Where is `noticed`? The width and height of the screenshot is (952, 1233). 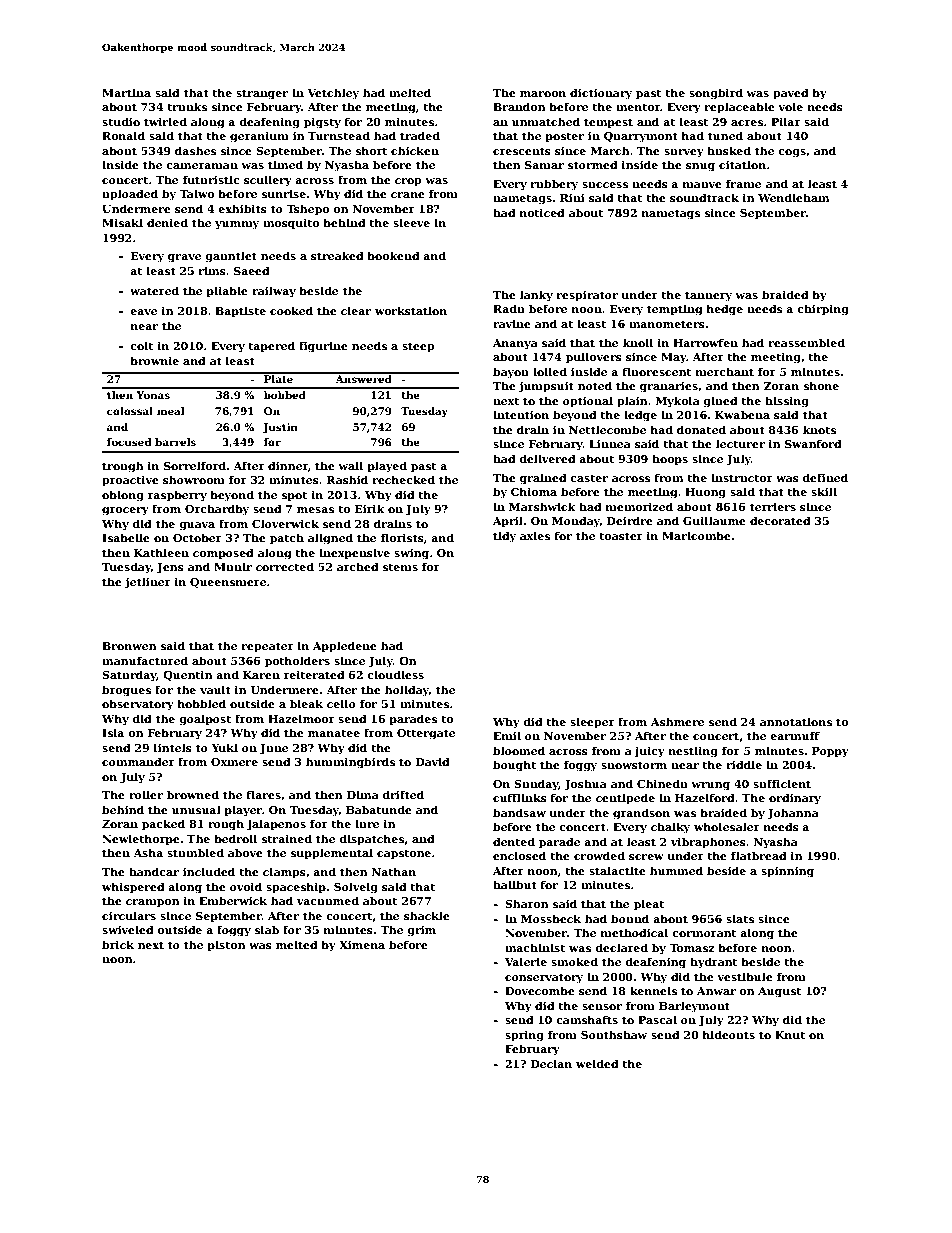 noticed is located at coordinates (542, 212).
